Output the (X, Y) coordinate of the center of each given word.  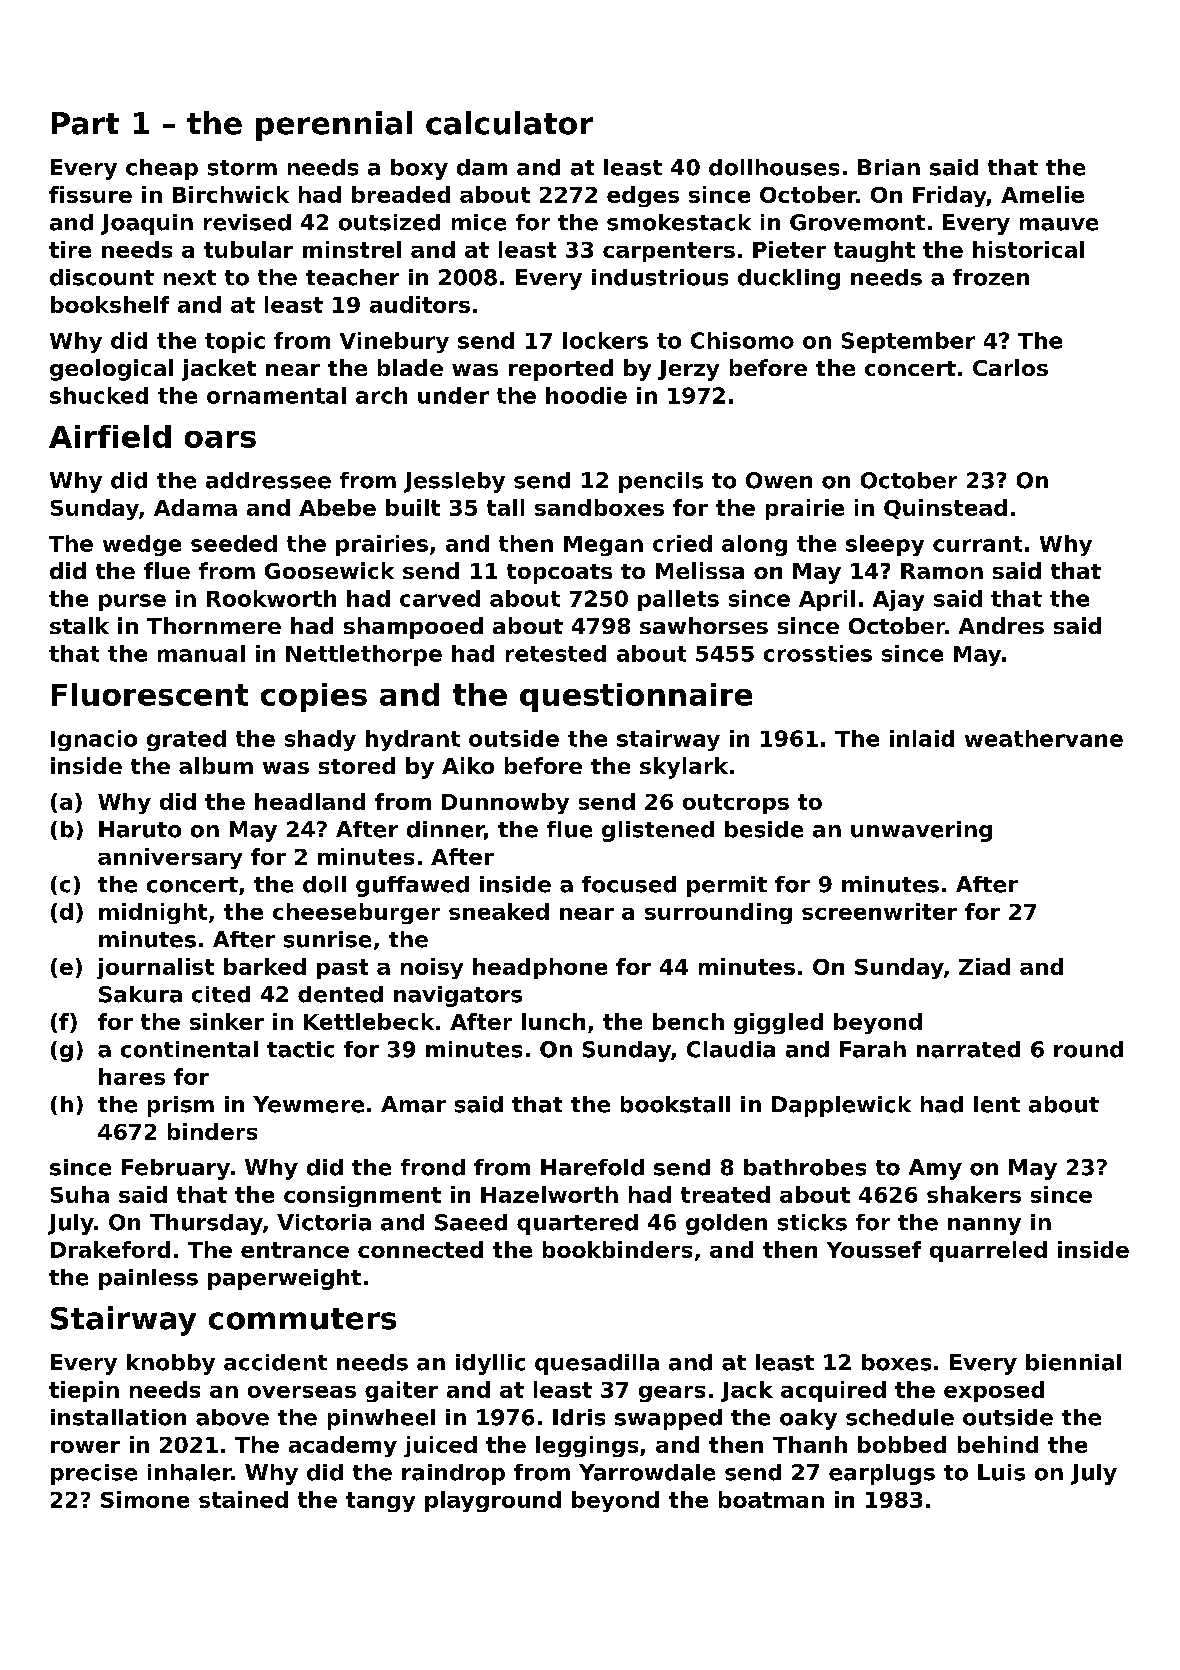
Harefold (592, 1167)
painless (148, 1279)
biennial (1073, 1362)
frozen (991, 277)
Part (85, 123)
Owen (779, 480)
